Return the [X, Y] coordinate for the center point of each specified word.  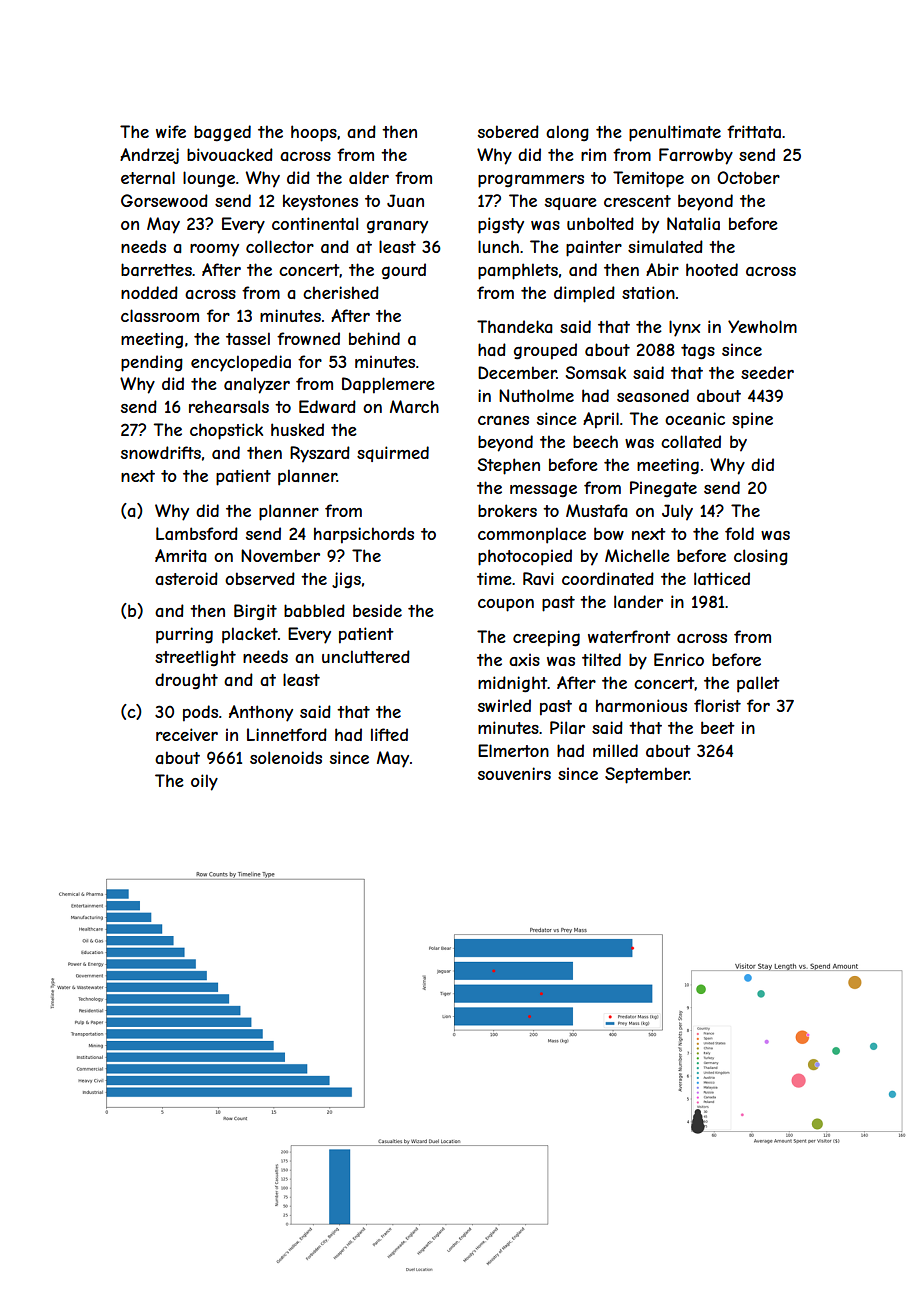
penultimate [675, 133]
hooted [712, 269]
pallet [758, 684]
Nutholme [536, 395]
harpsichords [364, 535]
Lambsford [197, 533]
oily [204, 782]
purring [184, 635]
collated [691, 441]
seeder [767, 372]
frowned [308, 338]
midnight [513, 684]
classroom [160, 315]
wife [171, 131]
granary [397, 227]
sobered [508, 131]
